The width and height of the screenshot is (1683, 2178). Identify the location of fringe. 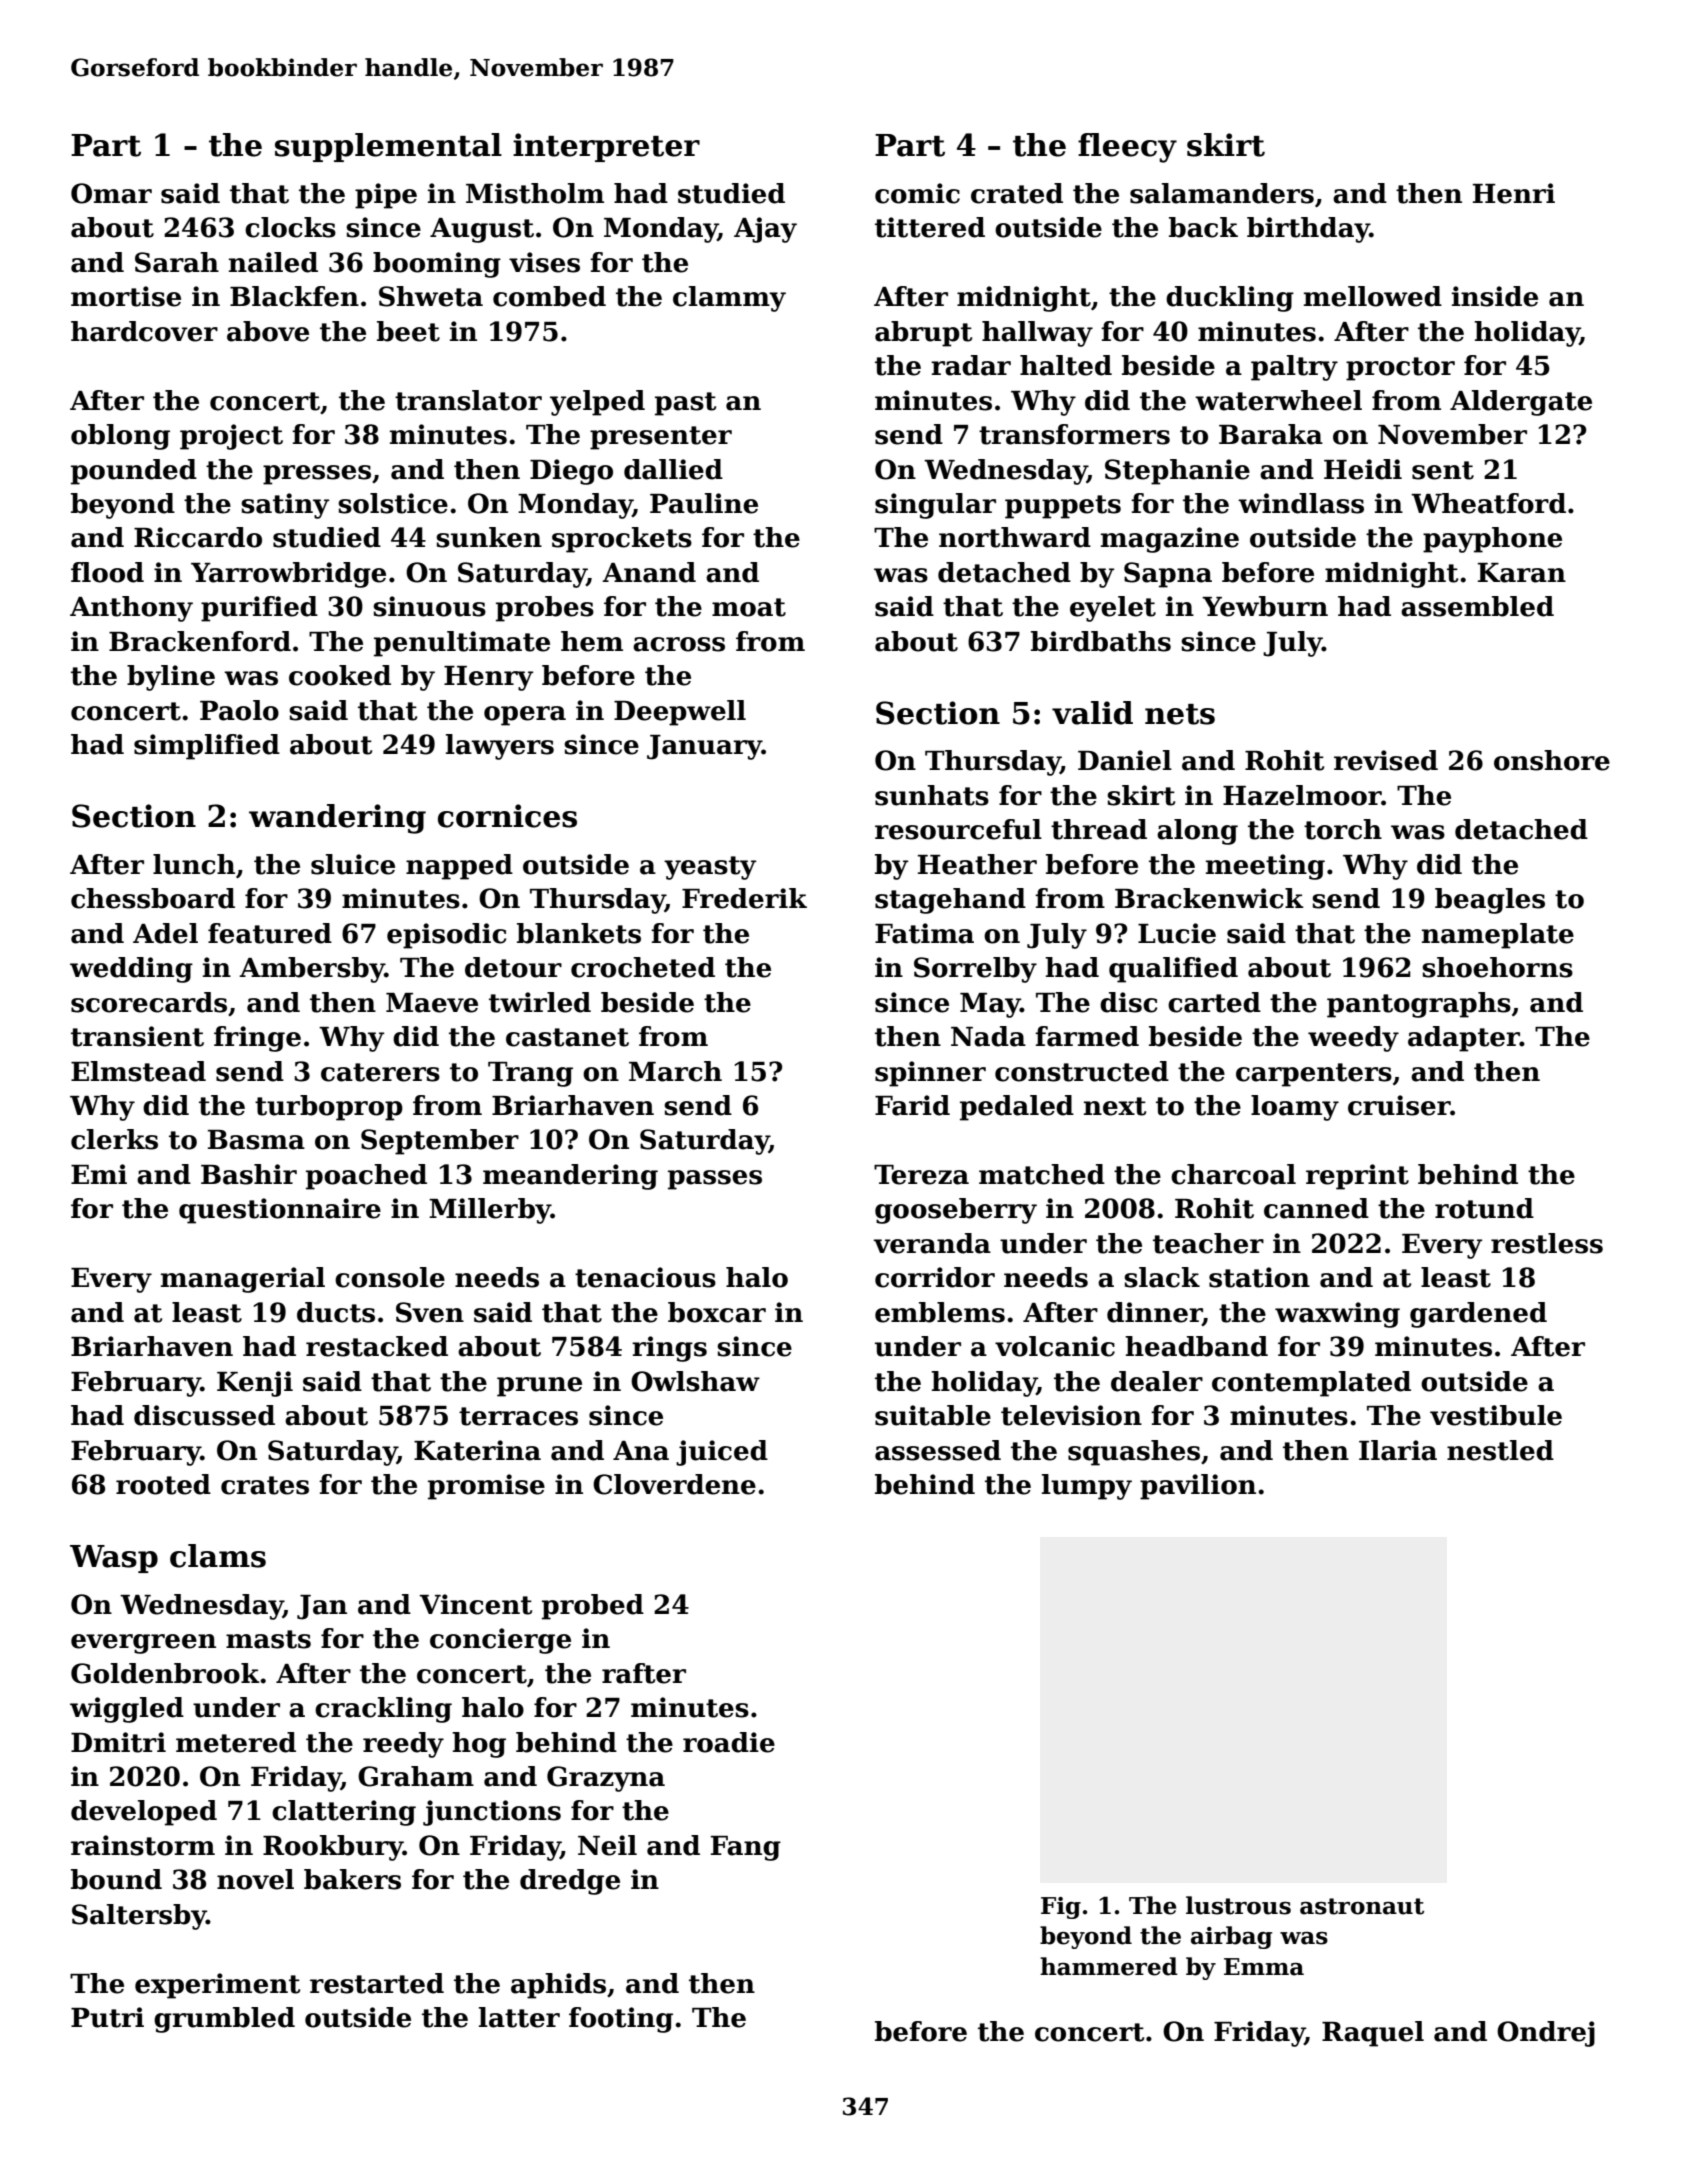
(257, 1039).
